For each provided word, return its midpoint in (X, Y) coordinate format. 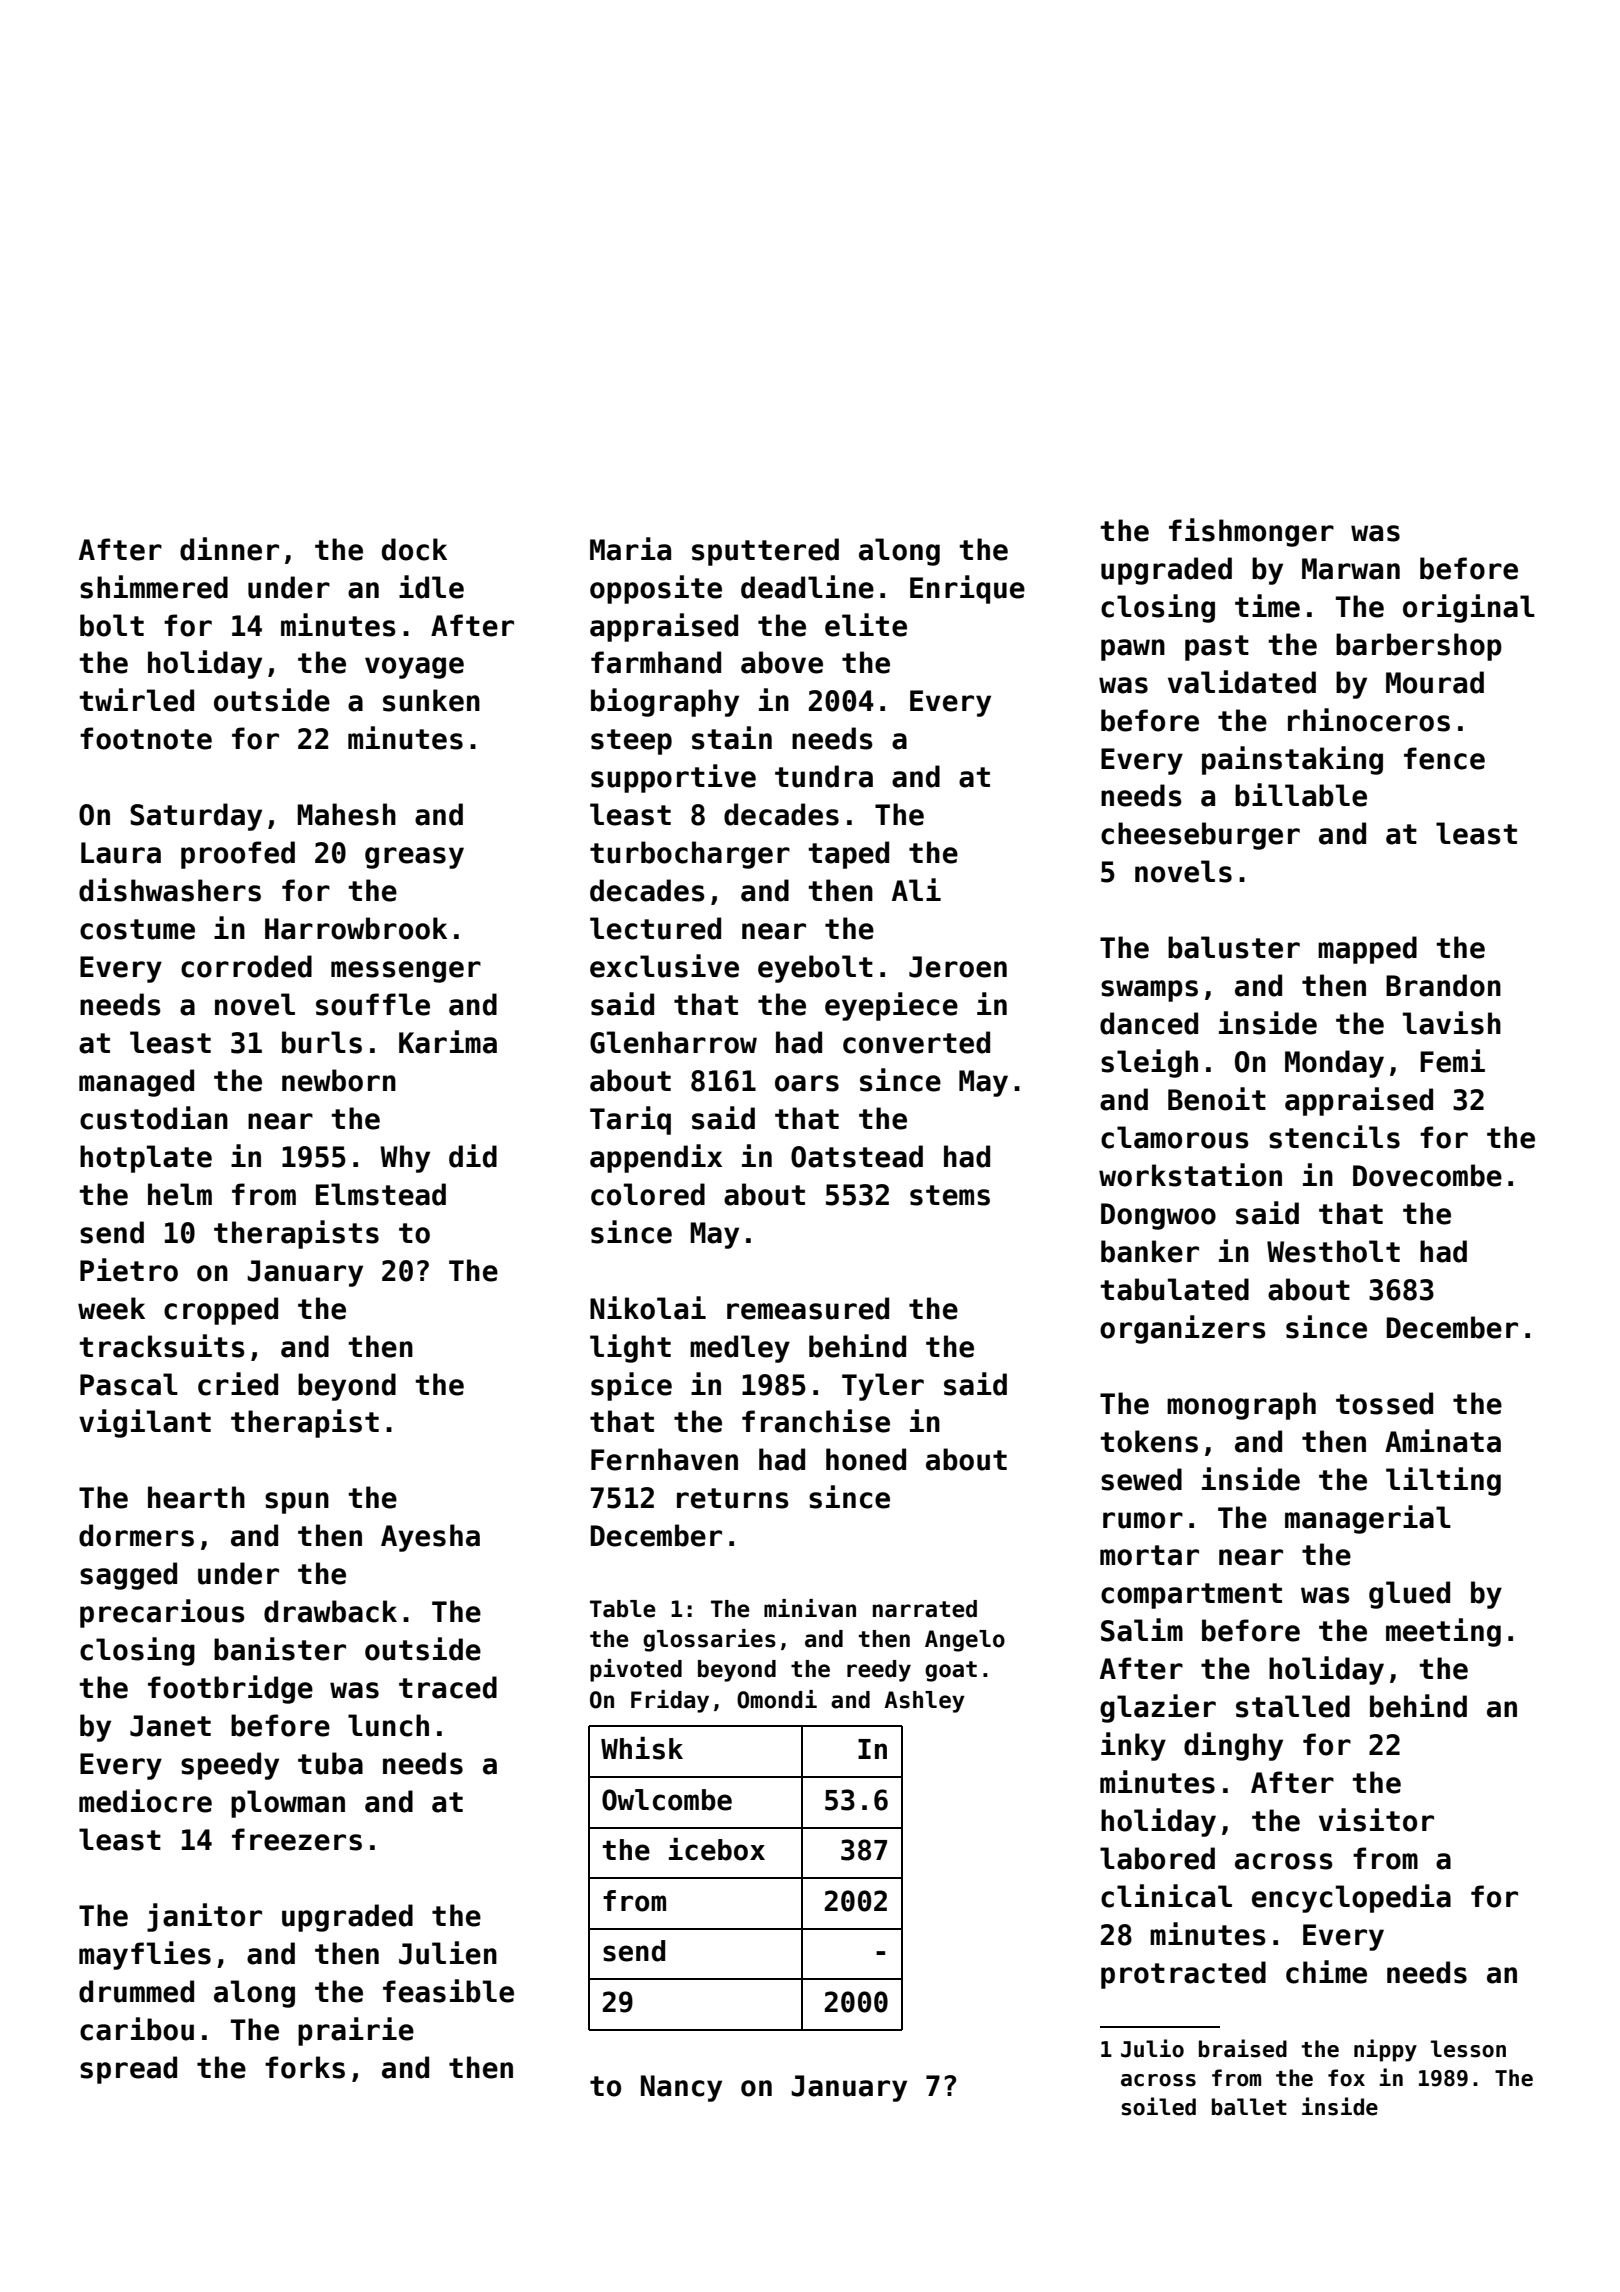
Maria (630, 549)
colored (648, 1194)
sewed (1141, 1479)
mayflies (145, 1955)
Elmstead (381, 1194)
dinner (229, 549)
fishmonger (1251, 532)
